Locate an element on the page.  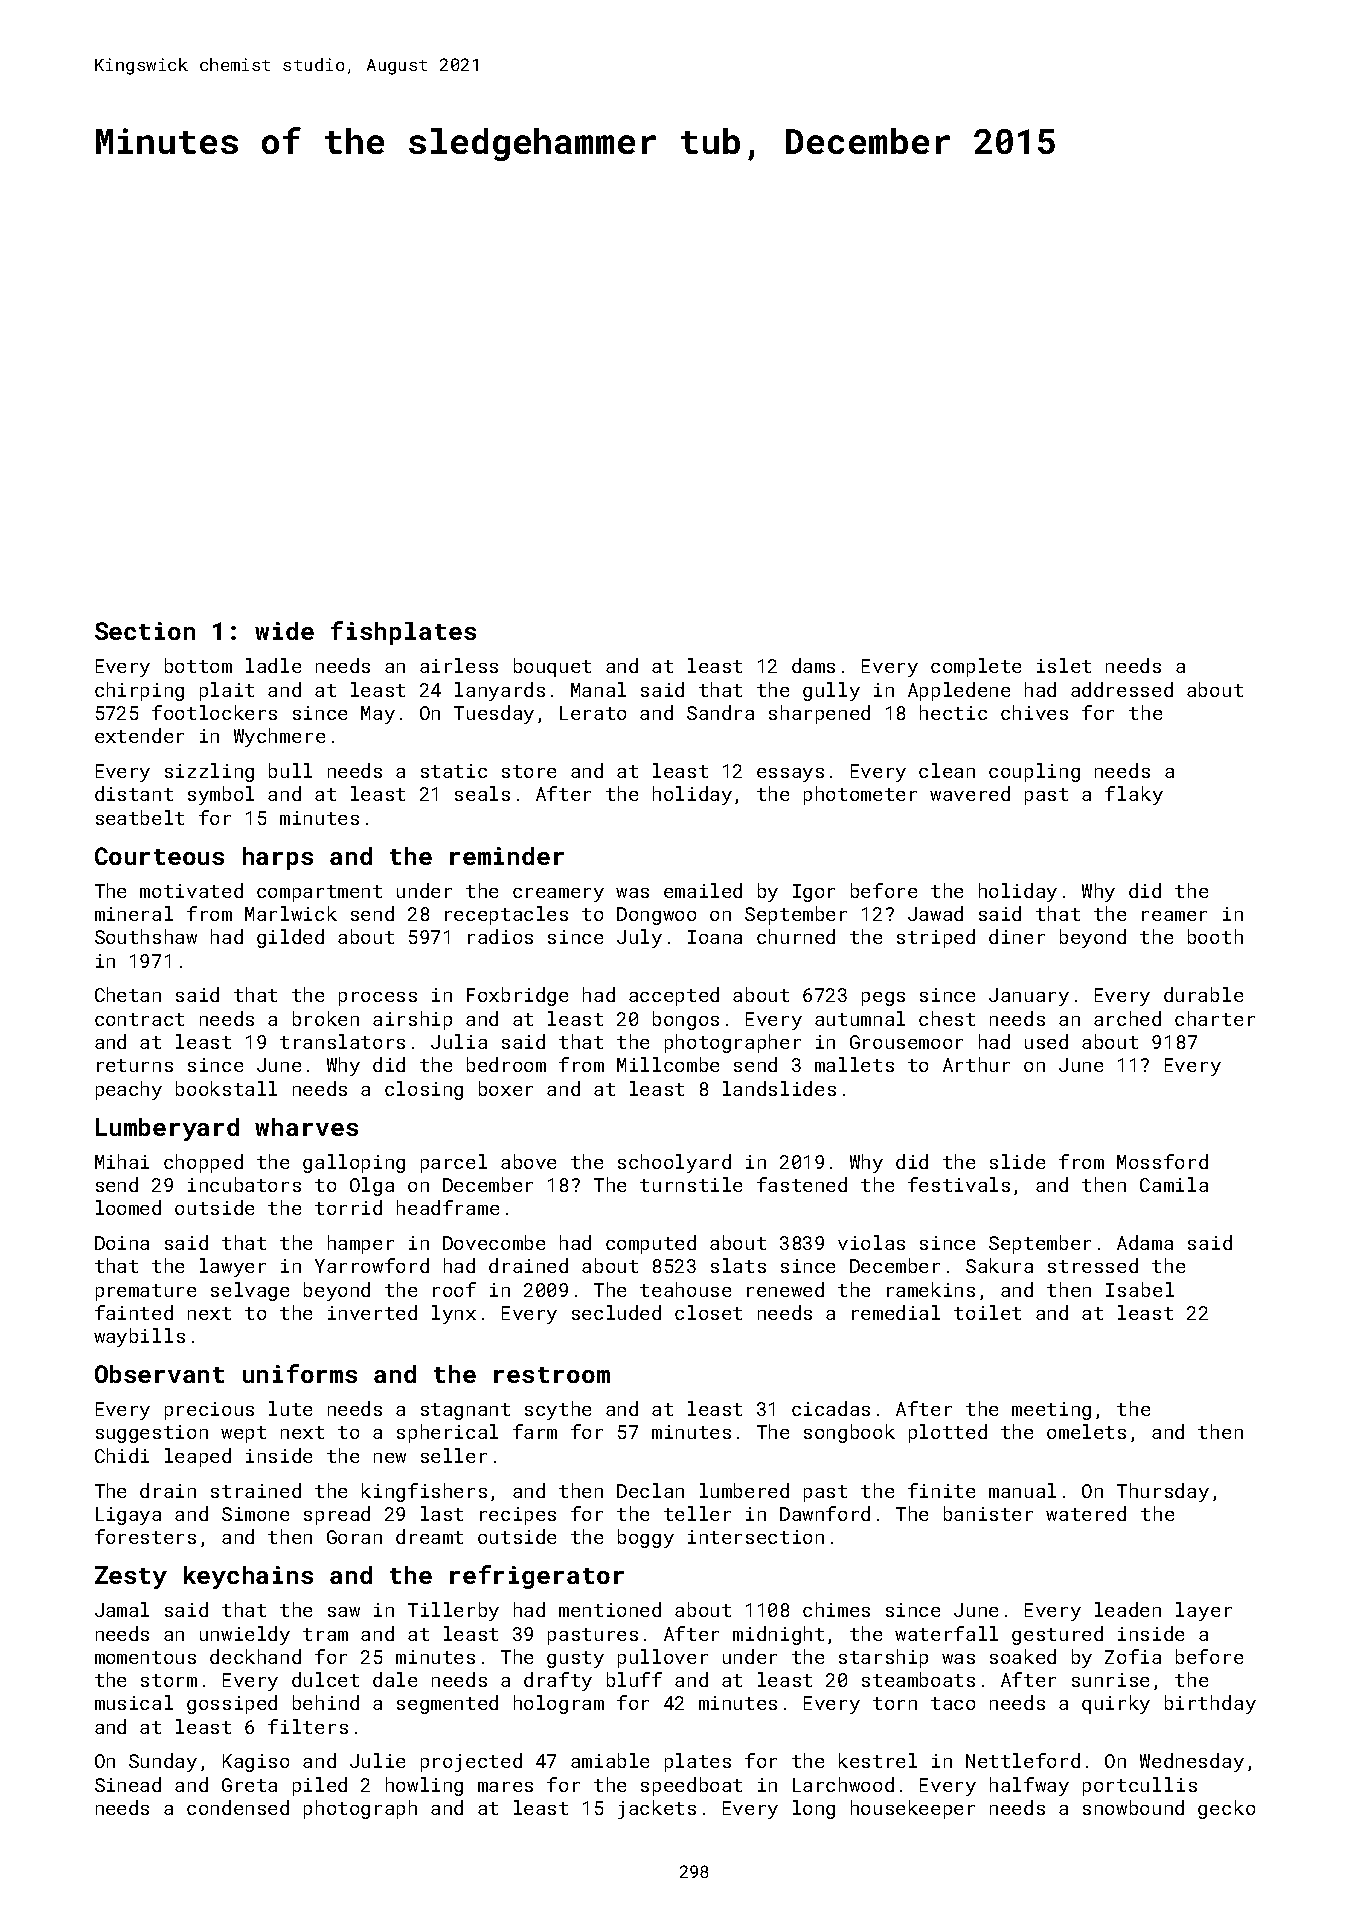
schoolyard is located at coordinates (674, 1163).
